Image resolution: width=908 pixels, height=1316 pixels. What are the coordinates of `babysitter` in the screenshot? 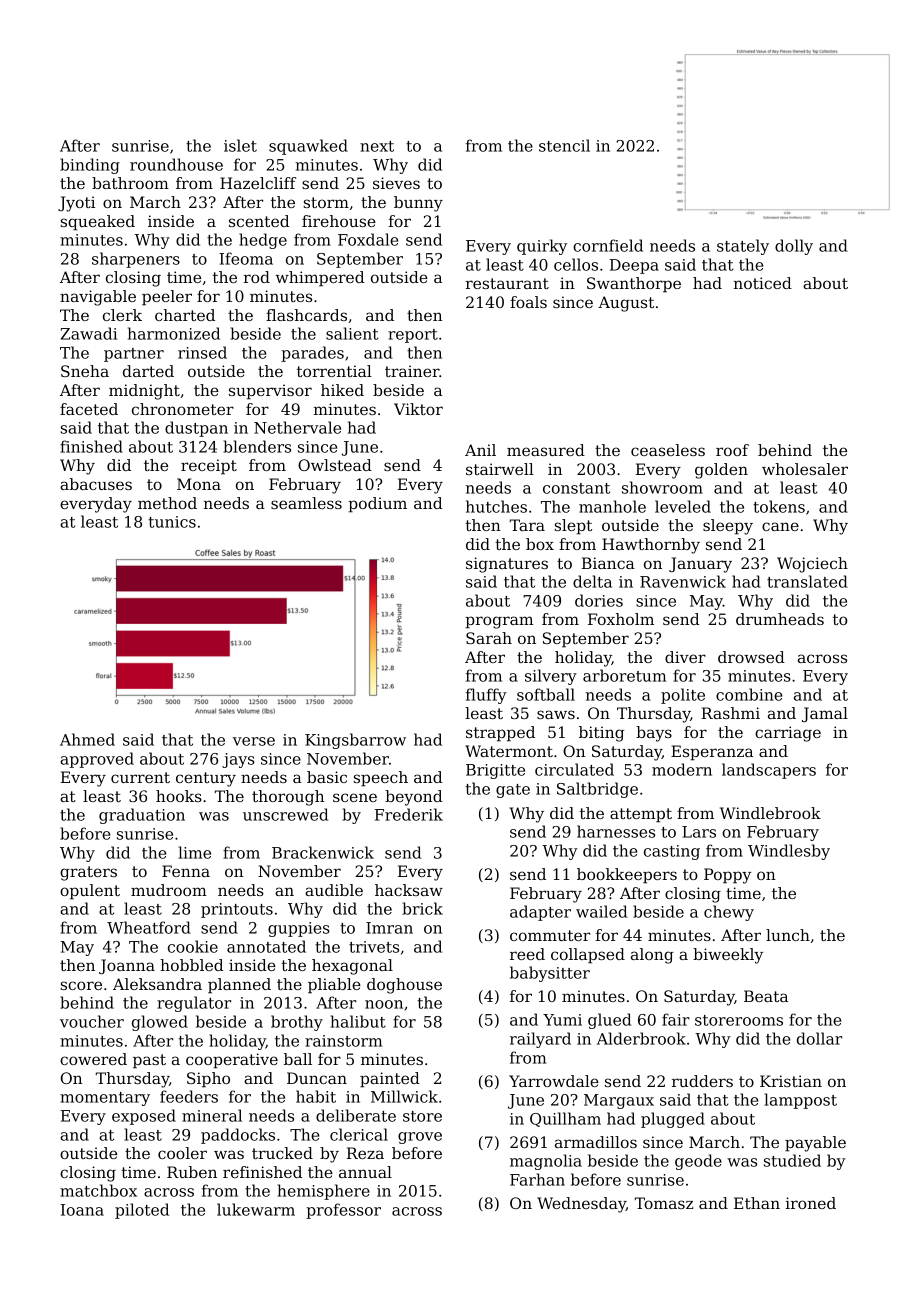 It's located at (550, 974).
